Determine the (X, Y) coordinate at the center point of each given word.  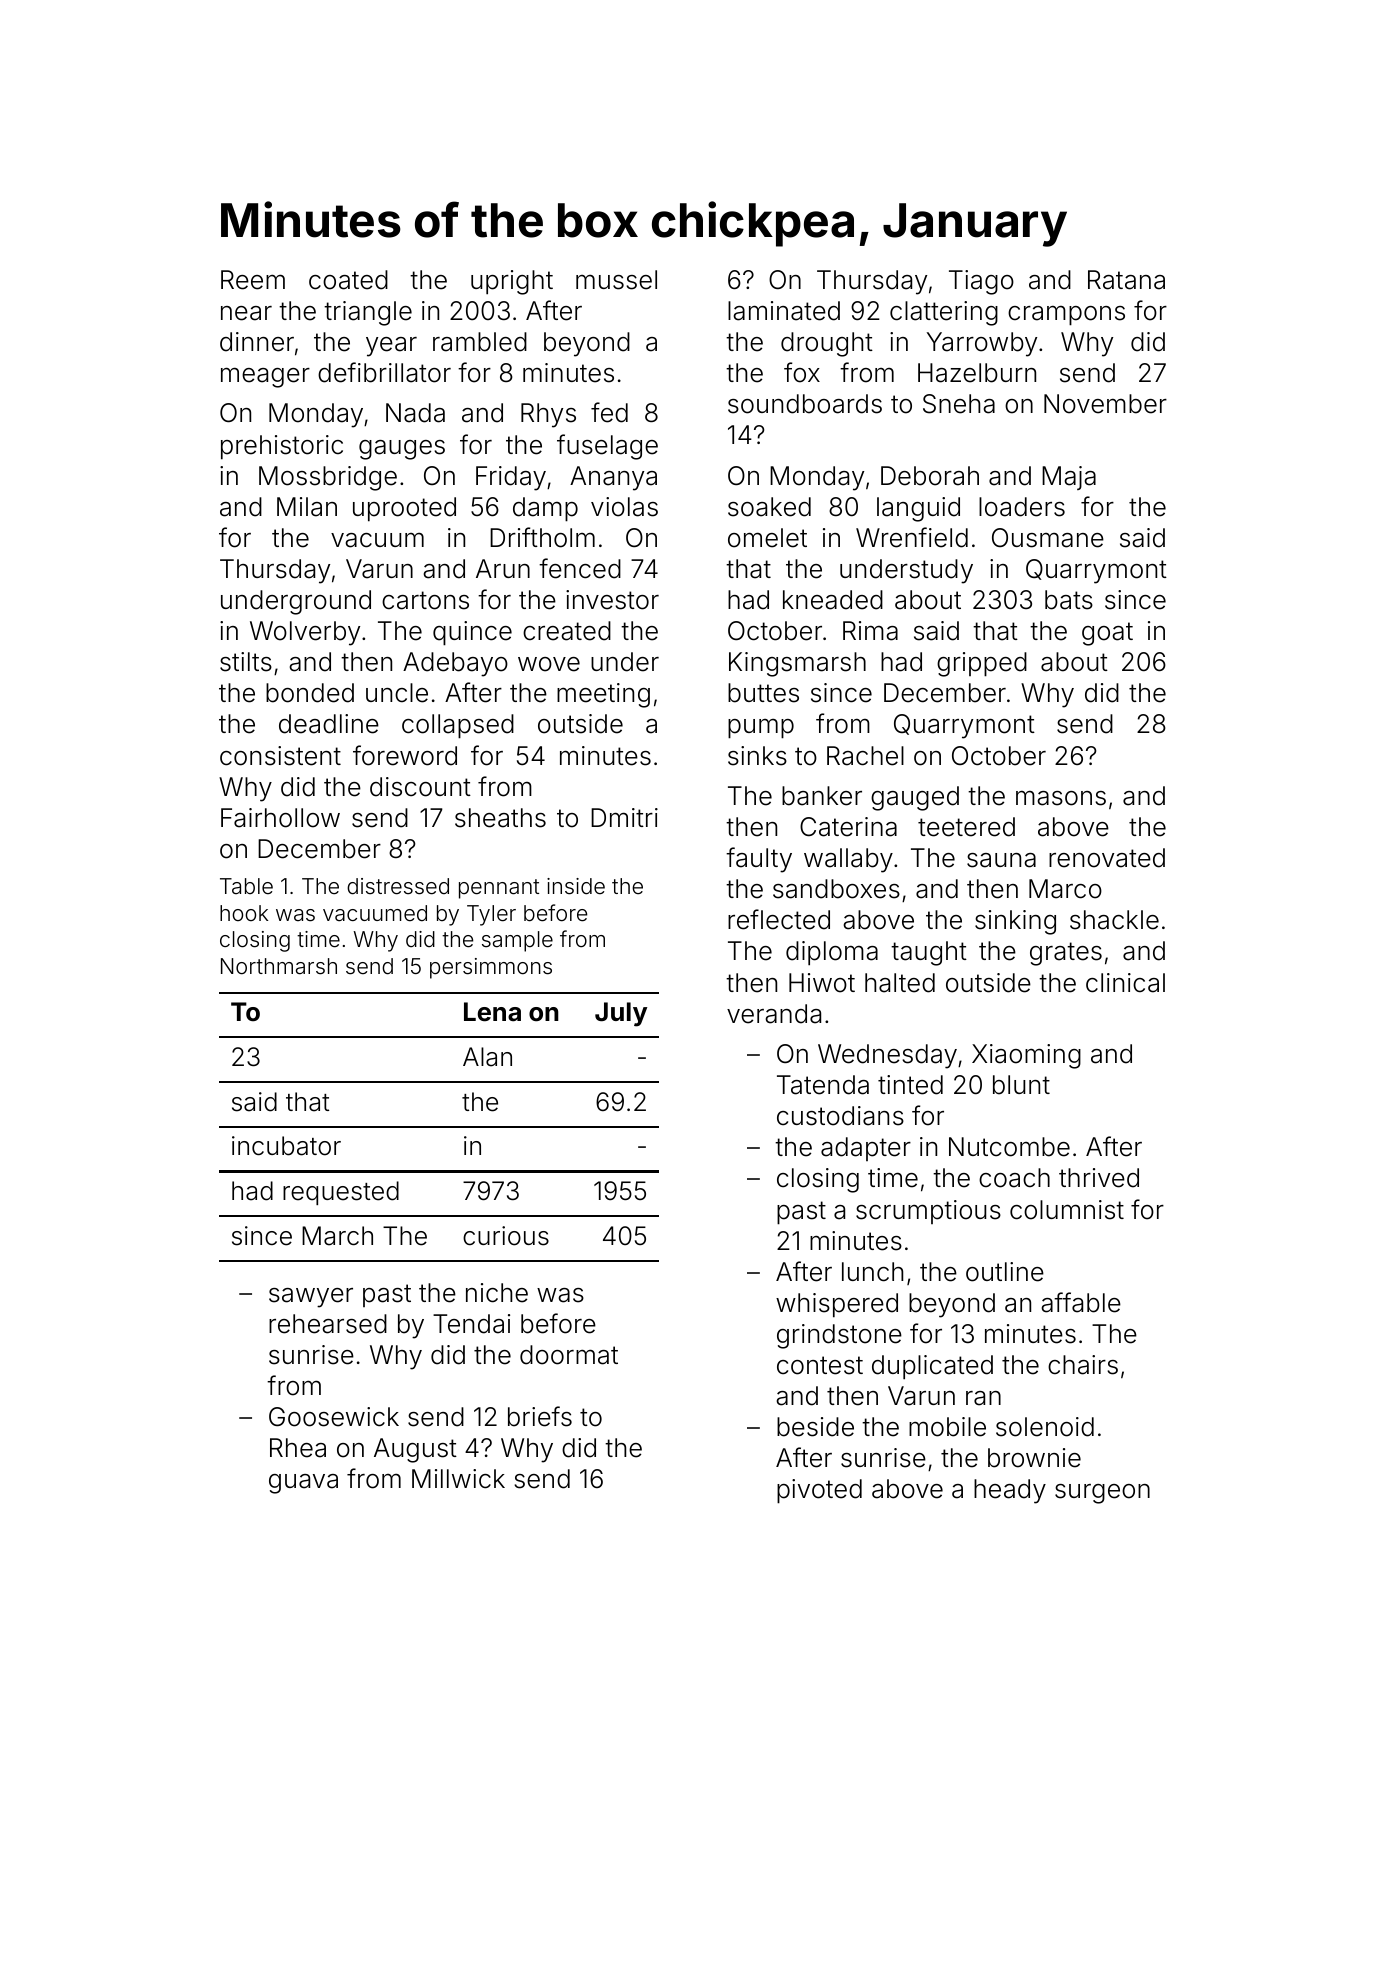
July (621, 1014)
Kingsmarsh (797, 664)
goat (1107, 634)
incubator (286, 1146)
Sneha (959, 404)
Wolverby (305, 633)
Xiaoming (1026, 1056)
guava (303, 1484)
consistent (280, 756)
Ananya (613, 478)
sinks (757, 756)
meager (265, 377)
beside (815, 1427)
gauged (915, 798)
